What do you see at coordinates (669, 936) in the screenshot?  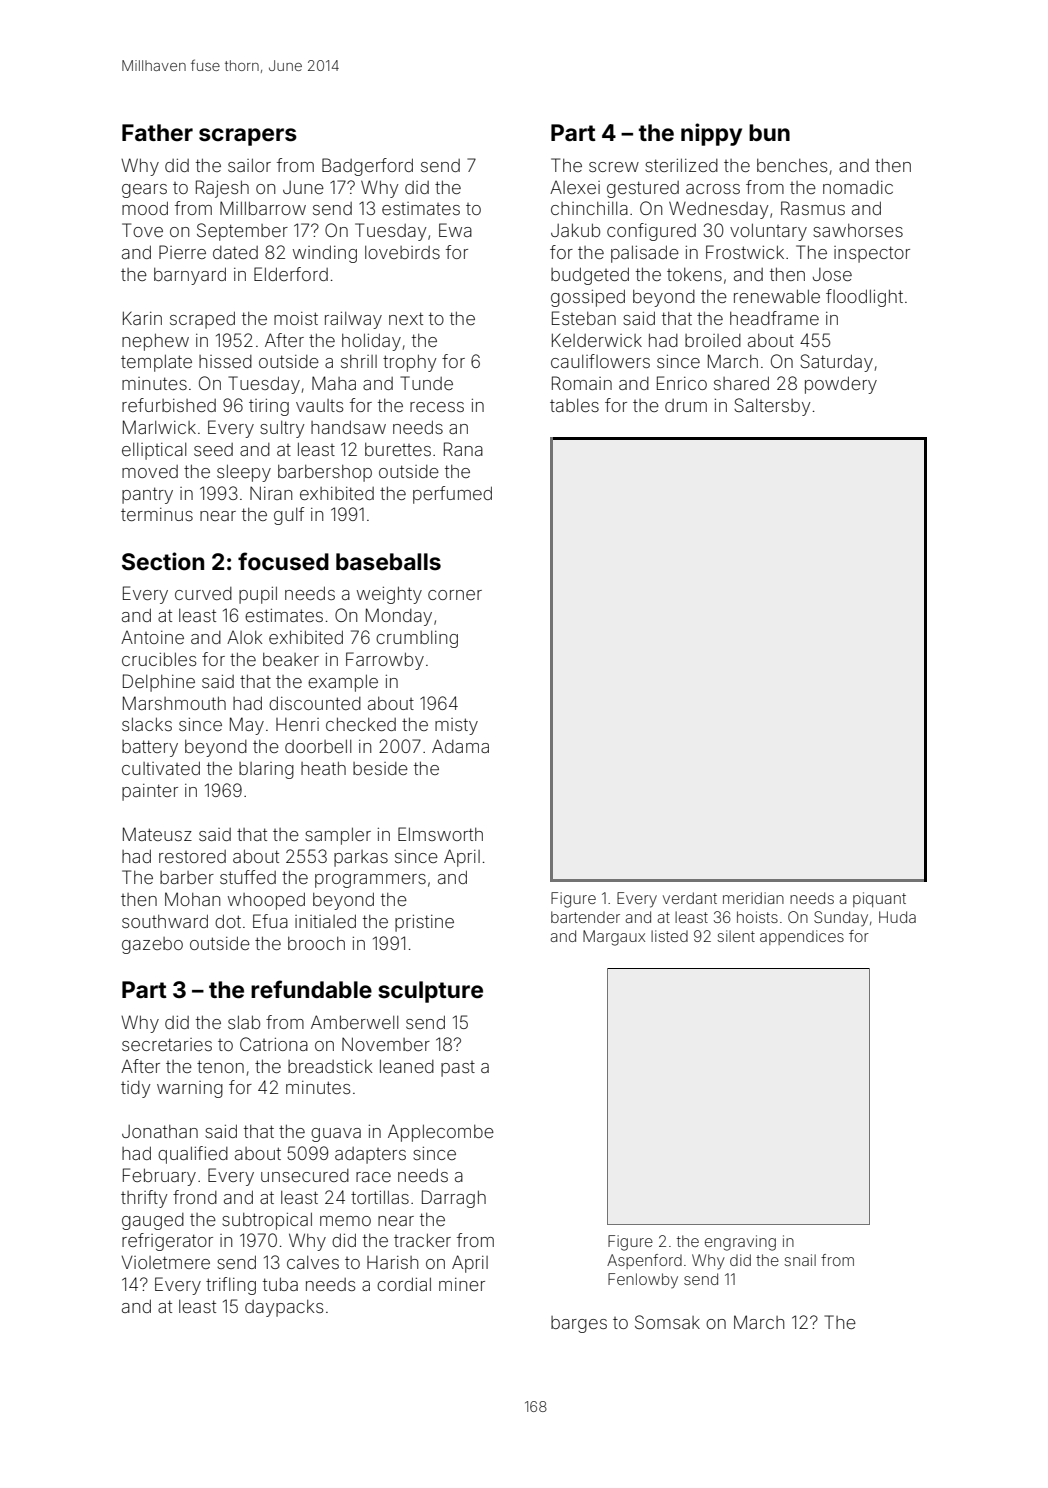 I see `listed` at bounding box center [669, 936].
